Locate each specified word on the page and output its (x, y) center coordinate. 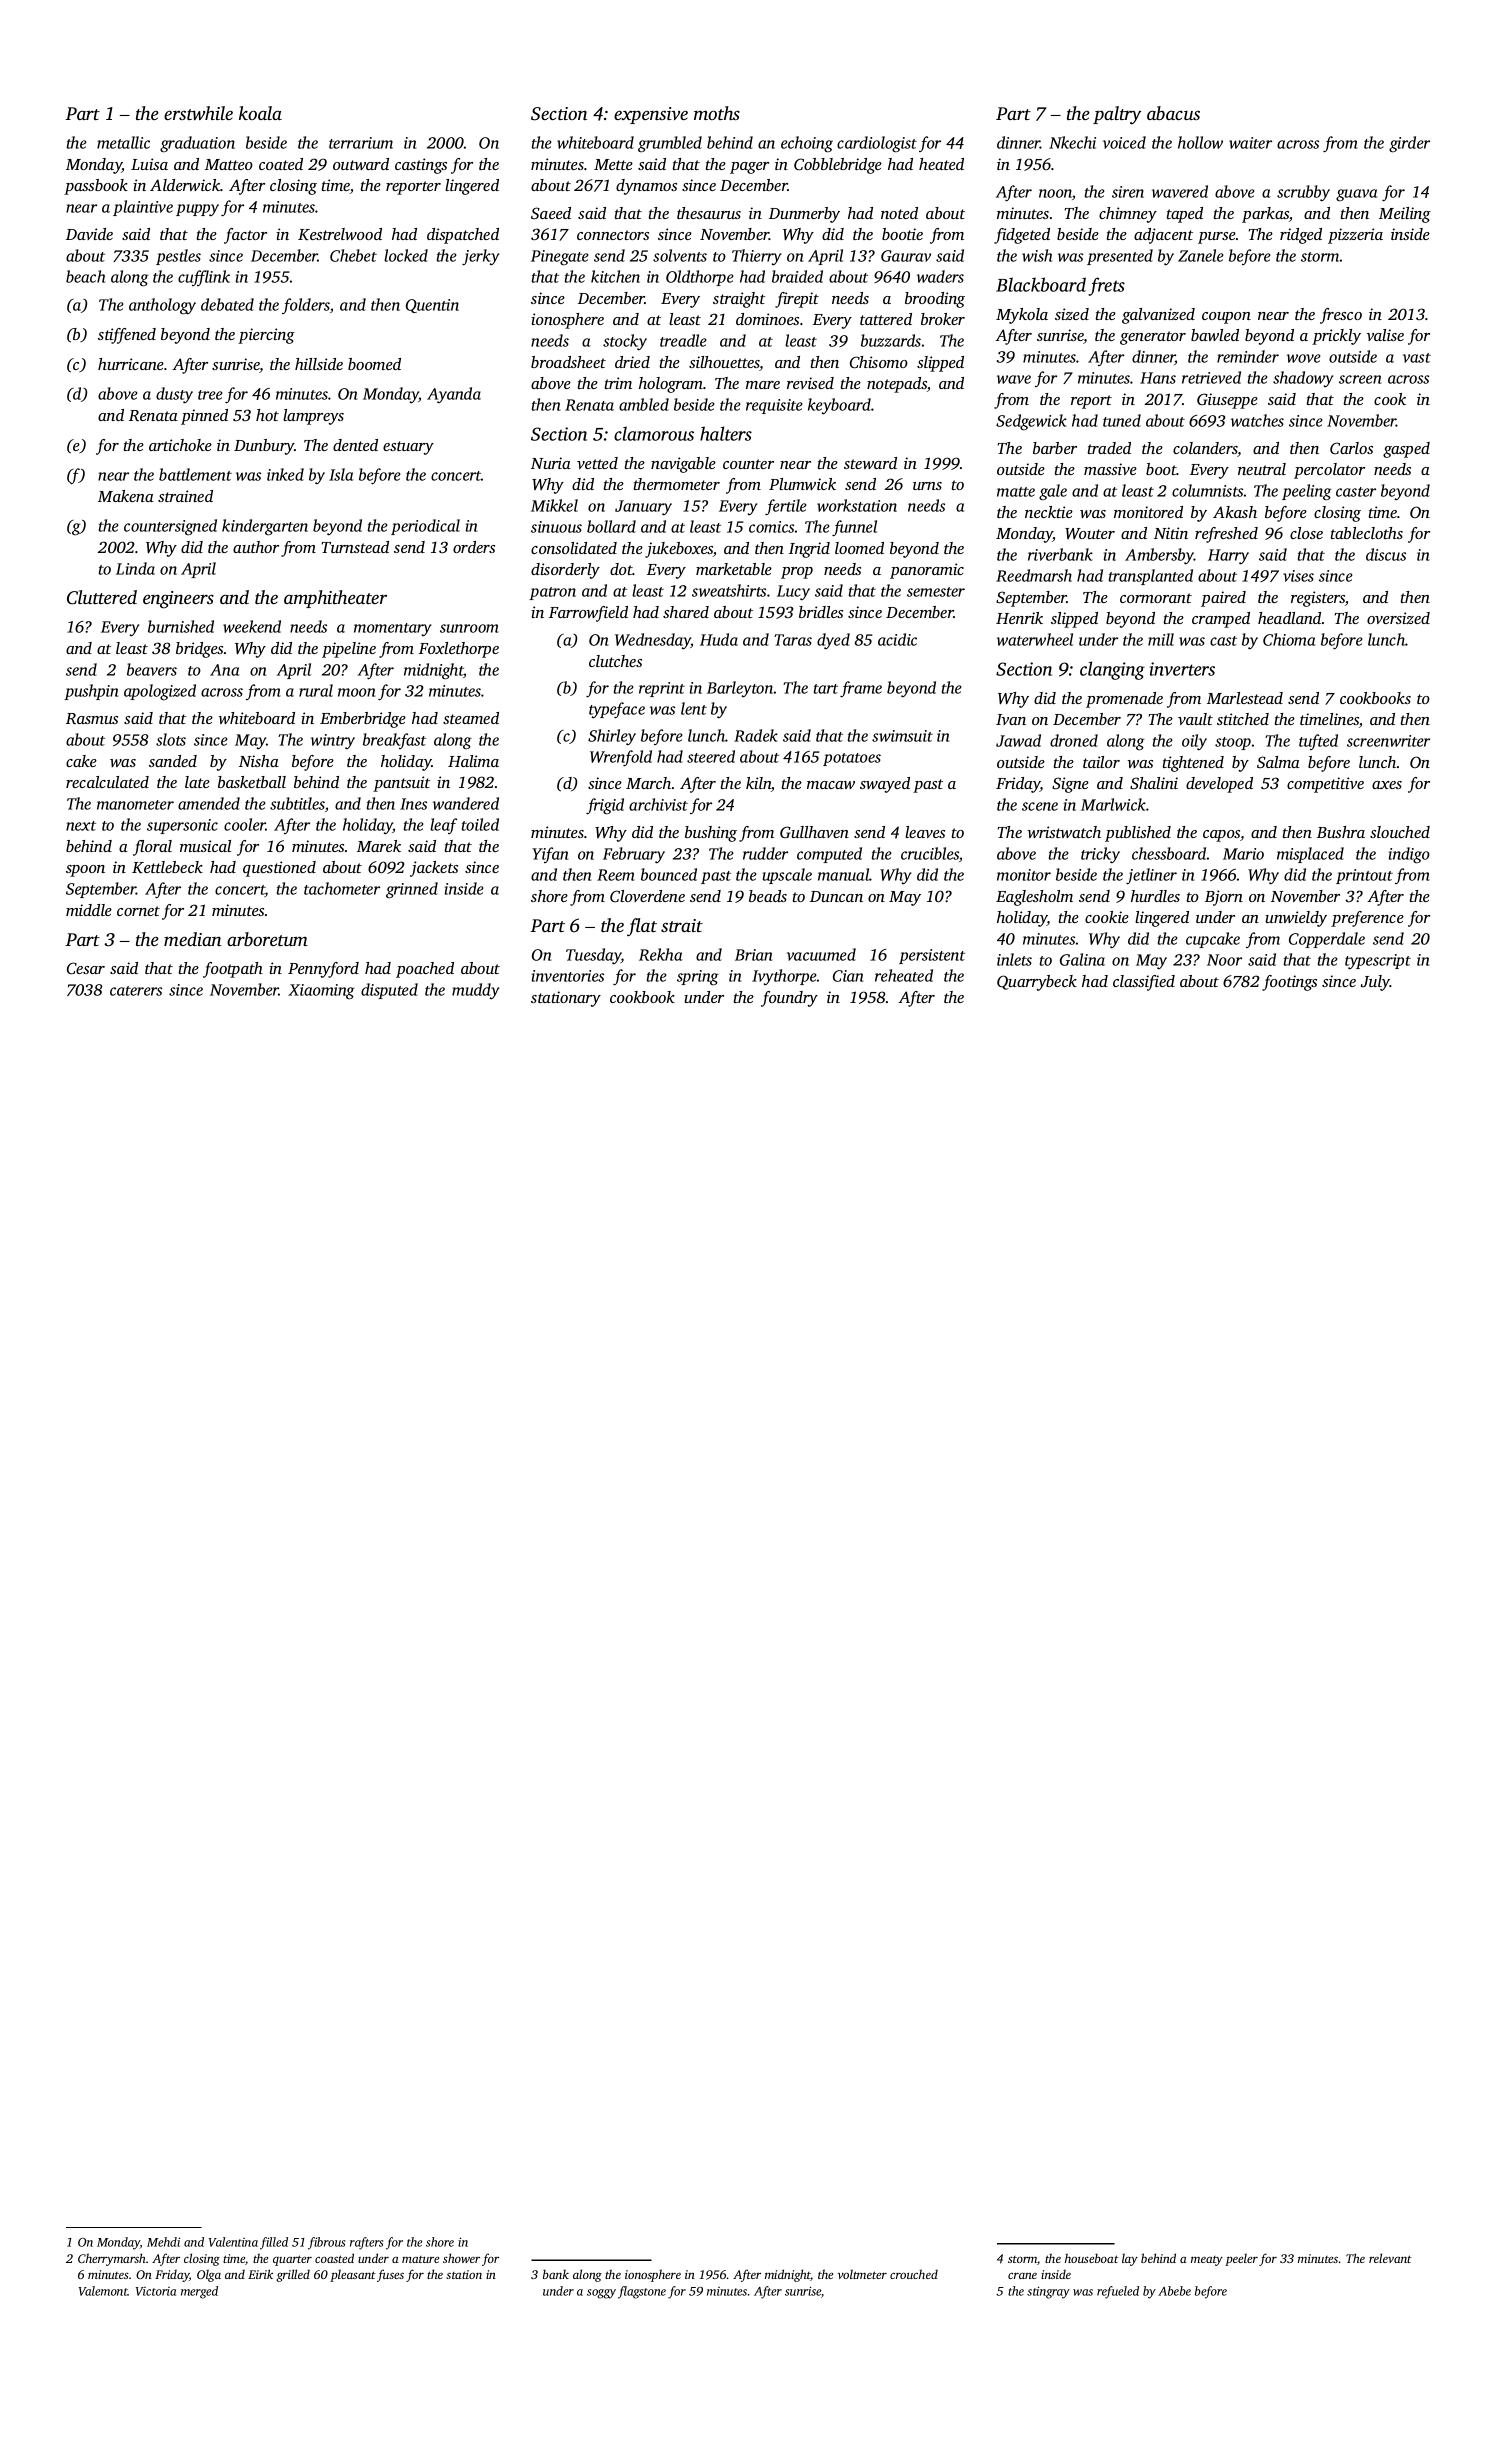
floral (152, 848)
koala (260, 113)
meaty (1207, 2261)
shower (461, 2258)
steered (711, 756)
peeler (1241, 2259)
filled (274, 2243)
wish (1037, 255)
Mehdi (163, 2242)
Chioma (1289, 639)
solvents (680, 255)
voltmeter (862, 2274)
